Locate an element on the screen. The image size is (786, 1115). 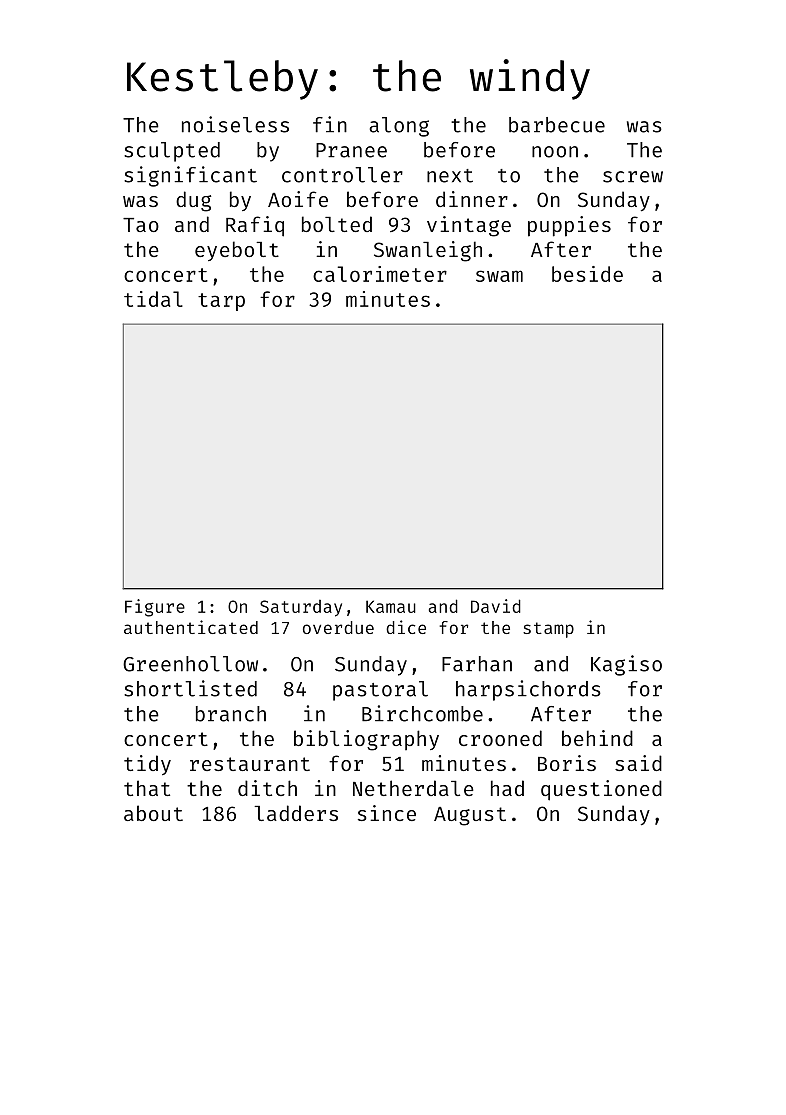
restaurant is located at coordinates (250, 764).
